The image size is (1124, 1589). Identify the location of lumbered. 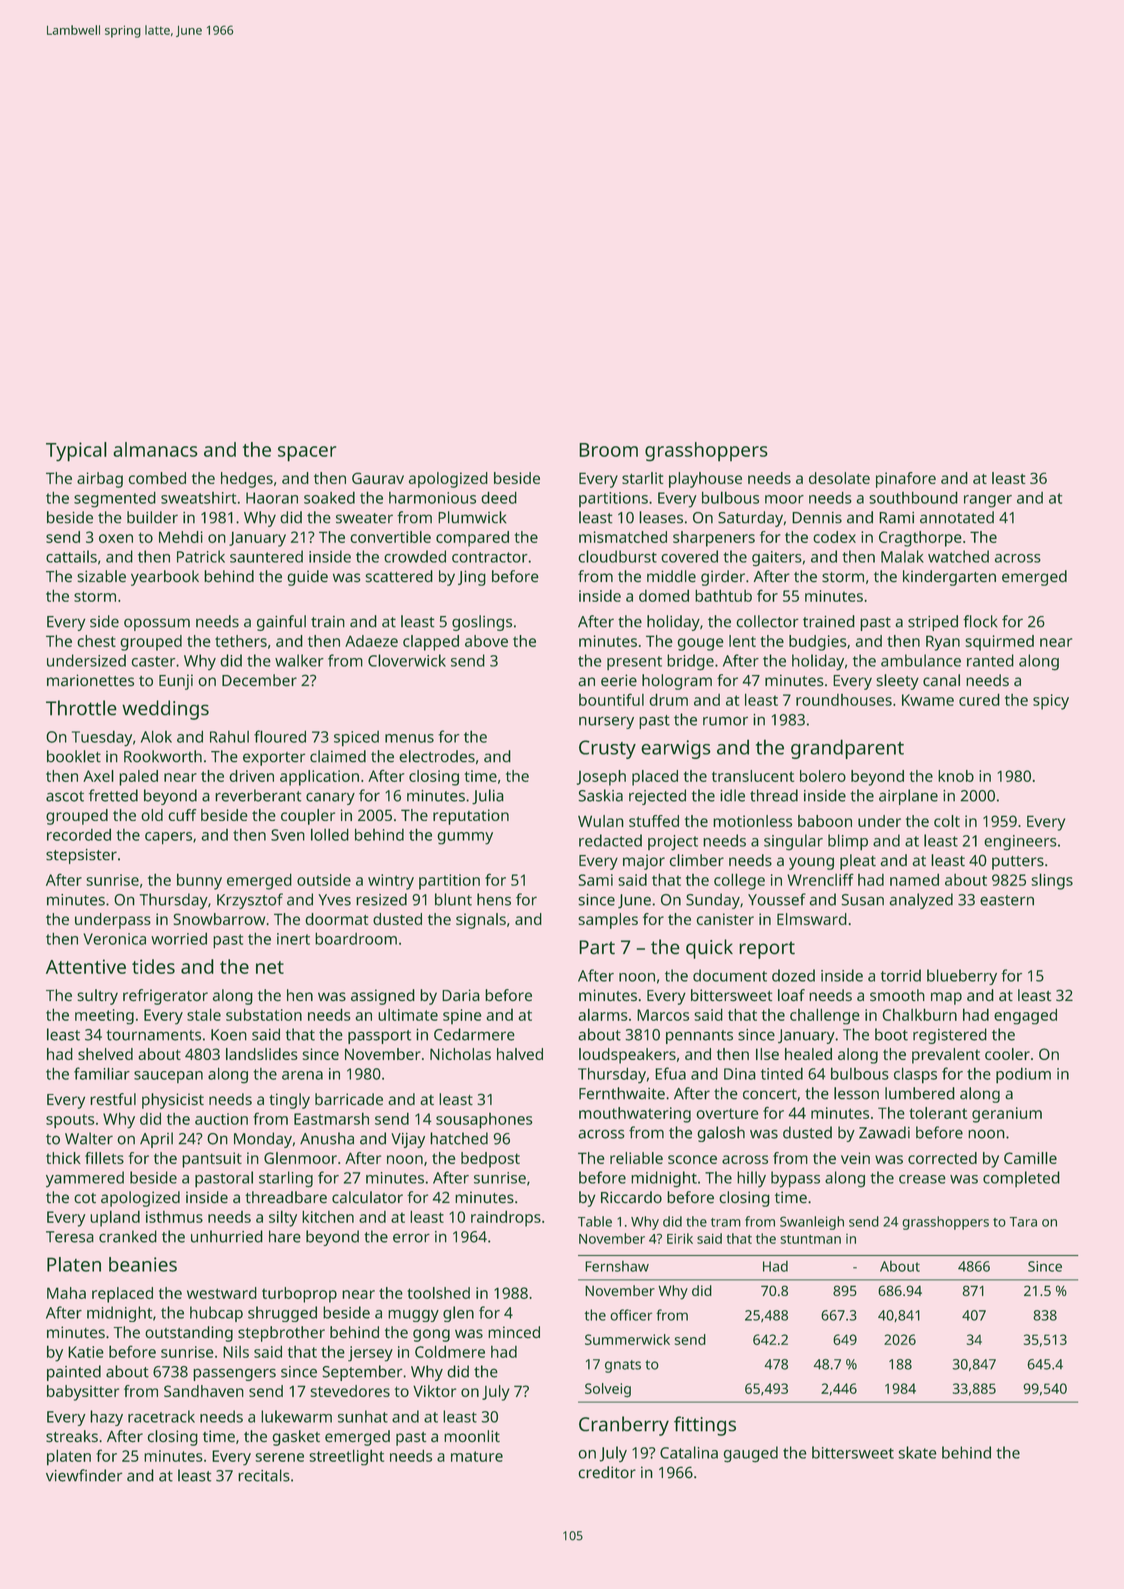
(920, 1093).
